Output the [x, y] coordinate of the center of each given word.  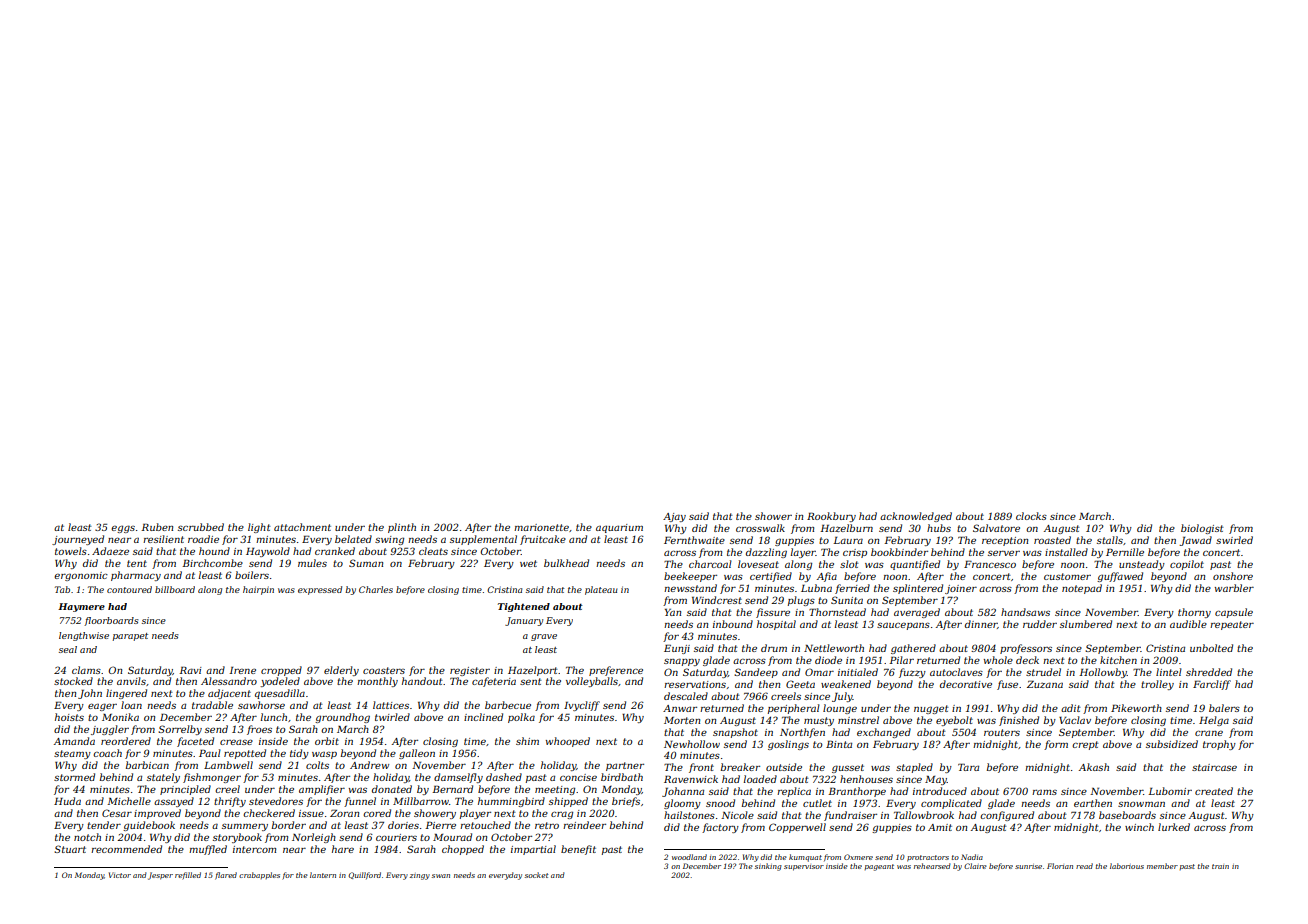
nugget [931, 709]
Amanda [74, 741]
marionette [541, 527]
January [524, 621]
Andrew [369, 765]
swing [389, 540]
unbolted [1211, 648]
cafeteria [494, 682]
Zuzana [1045, 684]
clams [86, 670]
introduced [940, 791]
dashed [504, 777]
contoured [129, 589]
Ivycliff [582, 706]
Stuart [70, 849]
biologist [1202, 529]
